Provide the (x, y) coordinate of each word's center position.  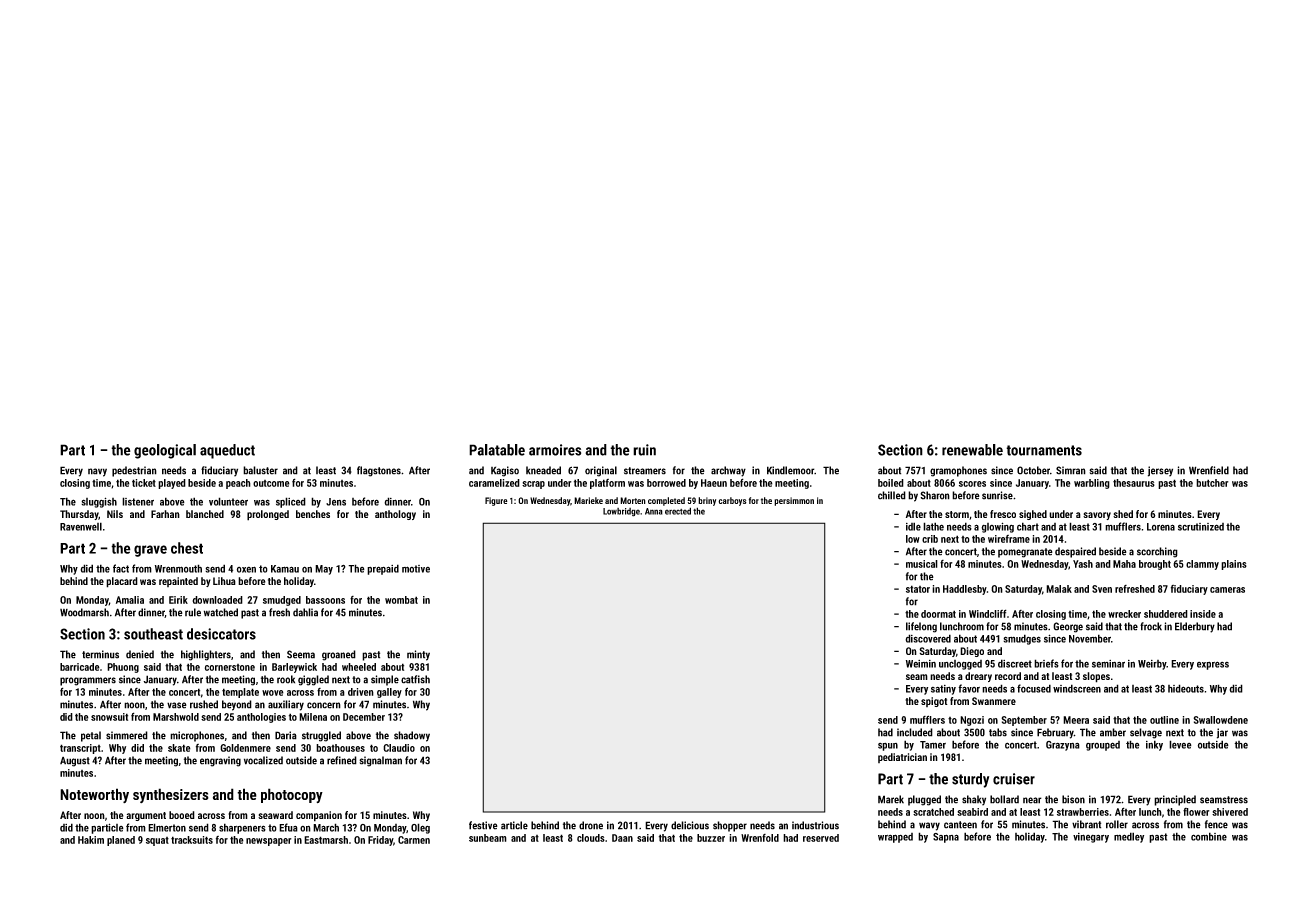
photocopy (292, 795)
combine (1209, 836)
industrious (815, 825)
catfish (415, 679)
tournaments (1044, 450)
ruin (644, 450)
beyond (237, 705)
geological (165, 451)
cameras (1227, 590)
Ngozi (972, 721)
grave (150, 551)
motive (416, 569)
